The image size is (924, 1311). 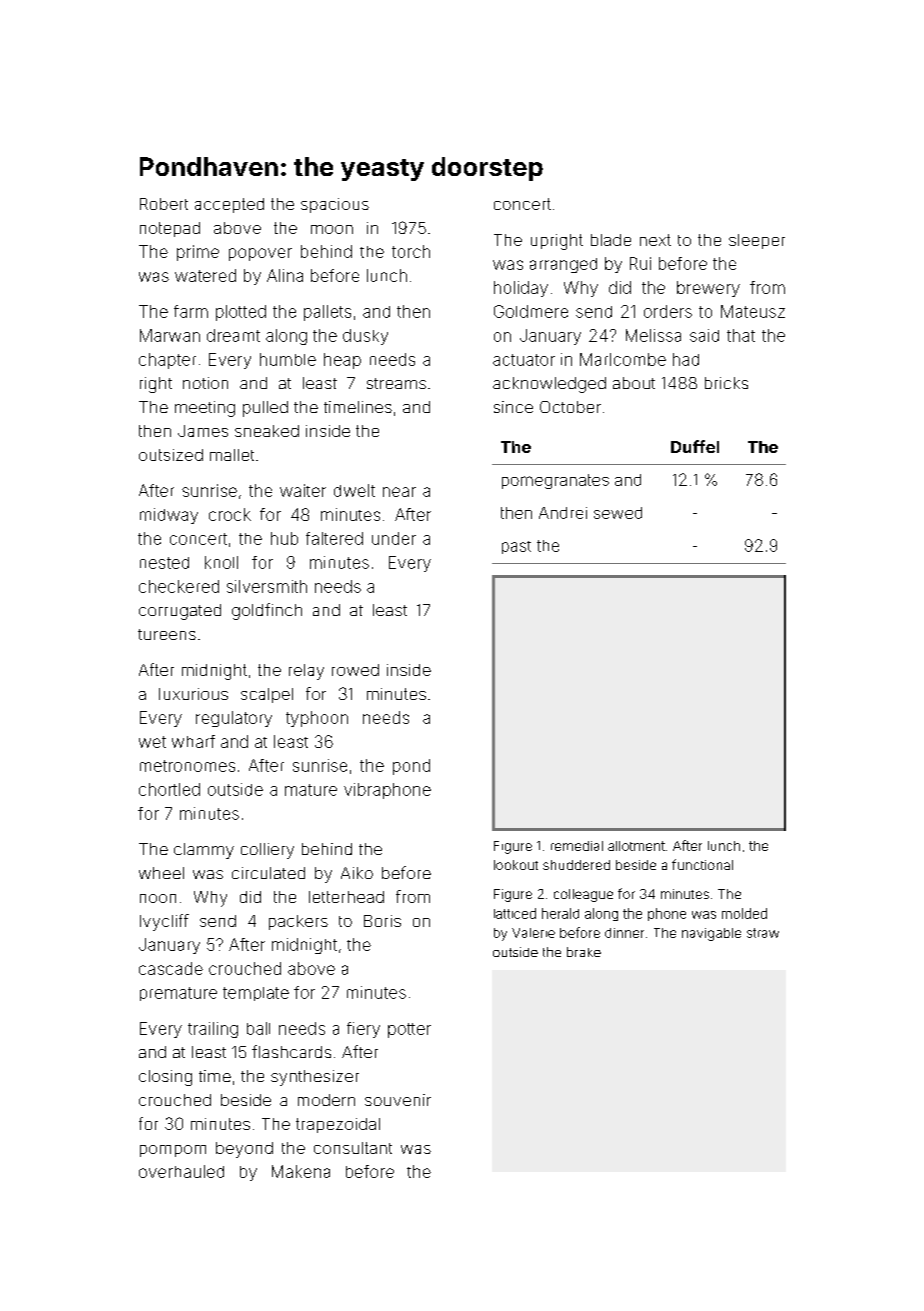 I want to click on blade, so click(x=611, y=240).
